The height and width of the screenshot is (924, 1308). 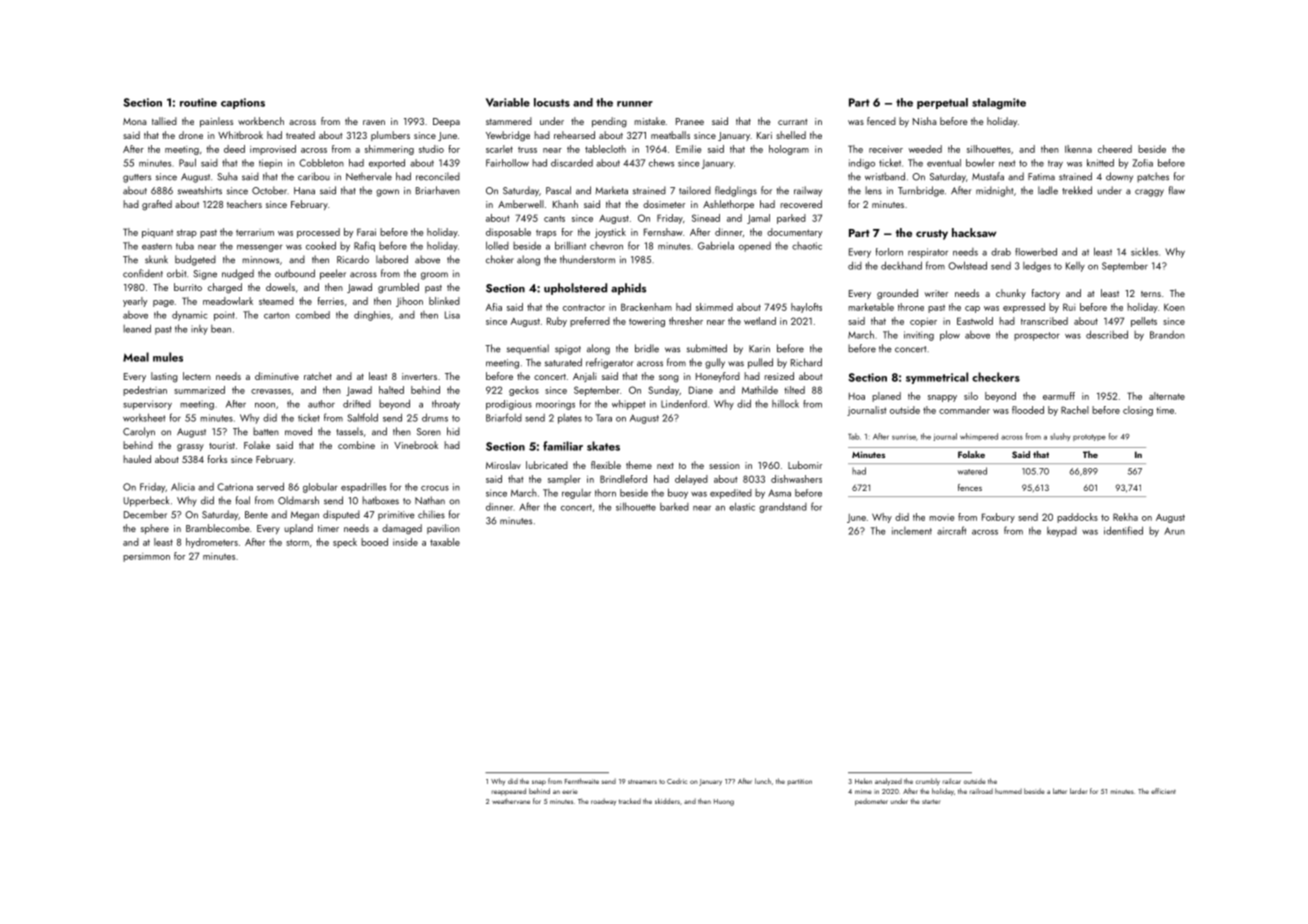 I want to click on inky, so click(x=199, y=330).
